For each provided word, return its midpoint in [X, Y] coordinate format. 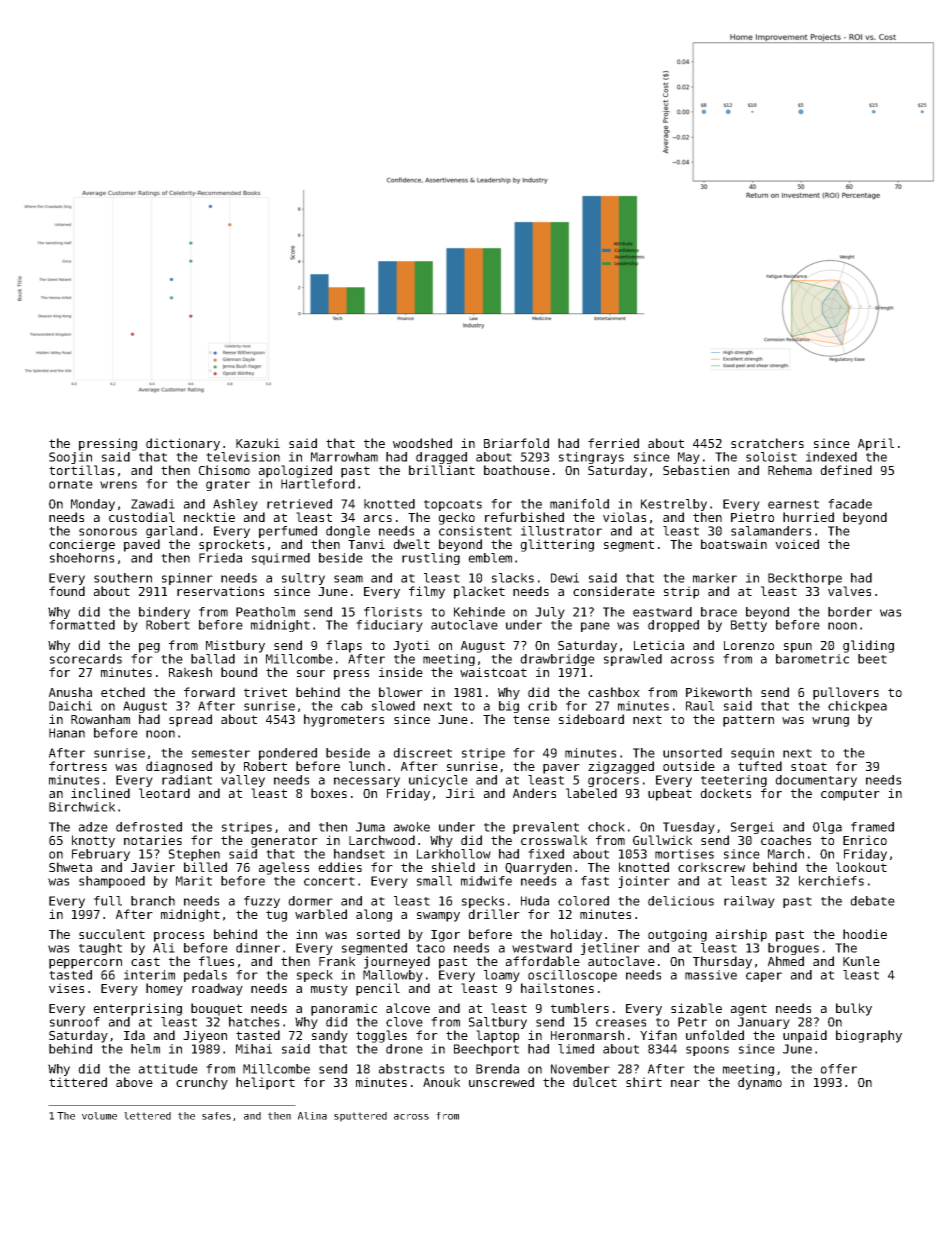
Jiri [460, 793]
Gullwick [662, 840]
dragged [441, 458]
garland [171, 532]
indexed [831, 457]
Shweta [70, 867]
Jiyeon [205, 1036]
